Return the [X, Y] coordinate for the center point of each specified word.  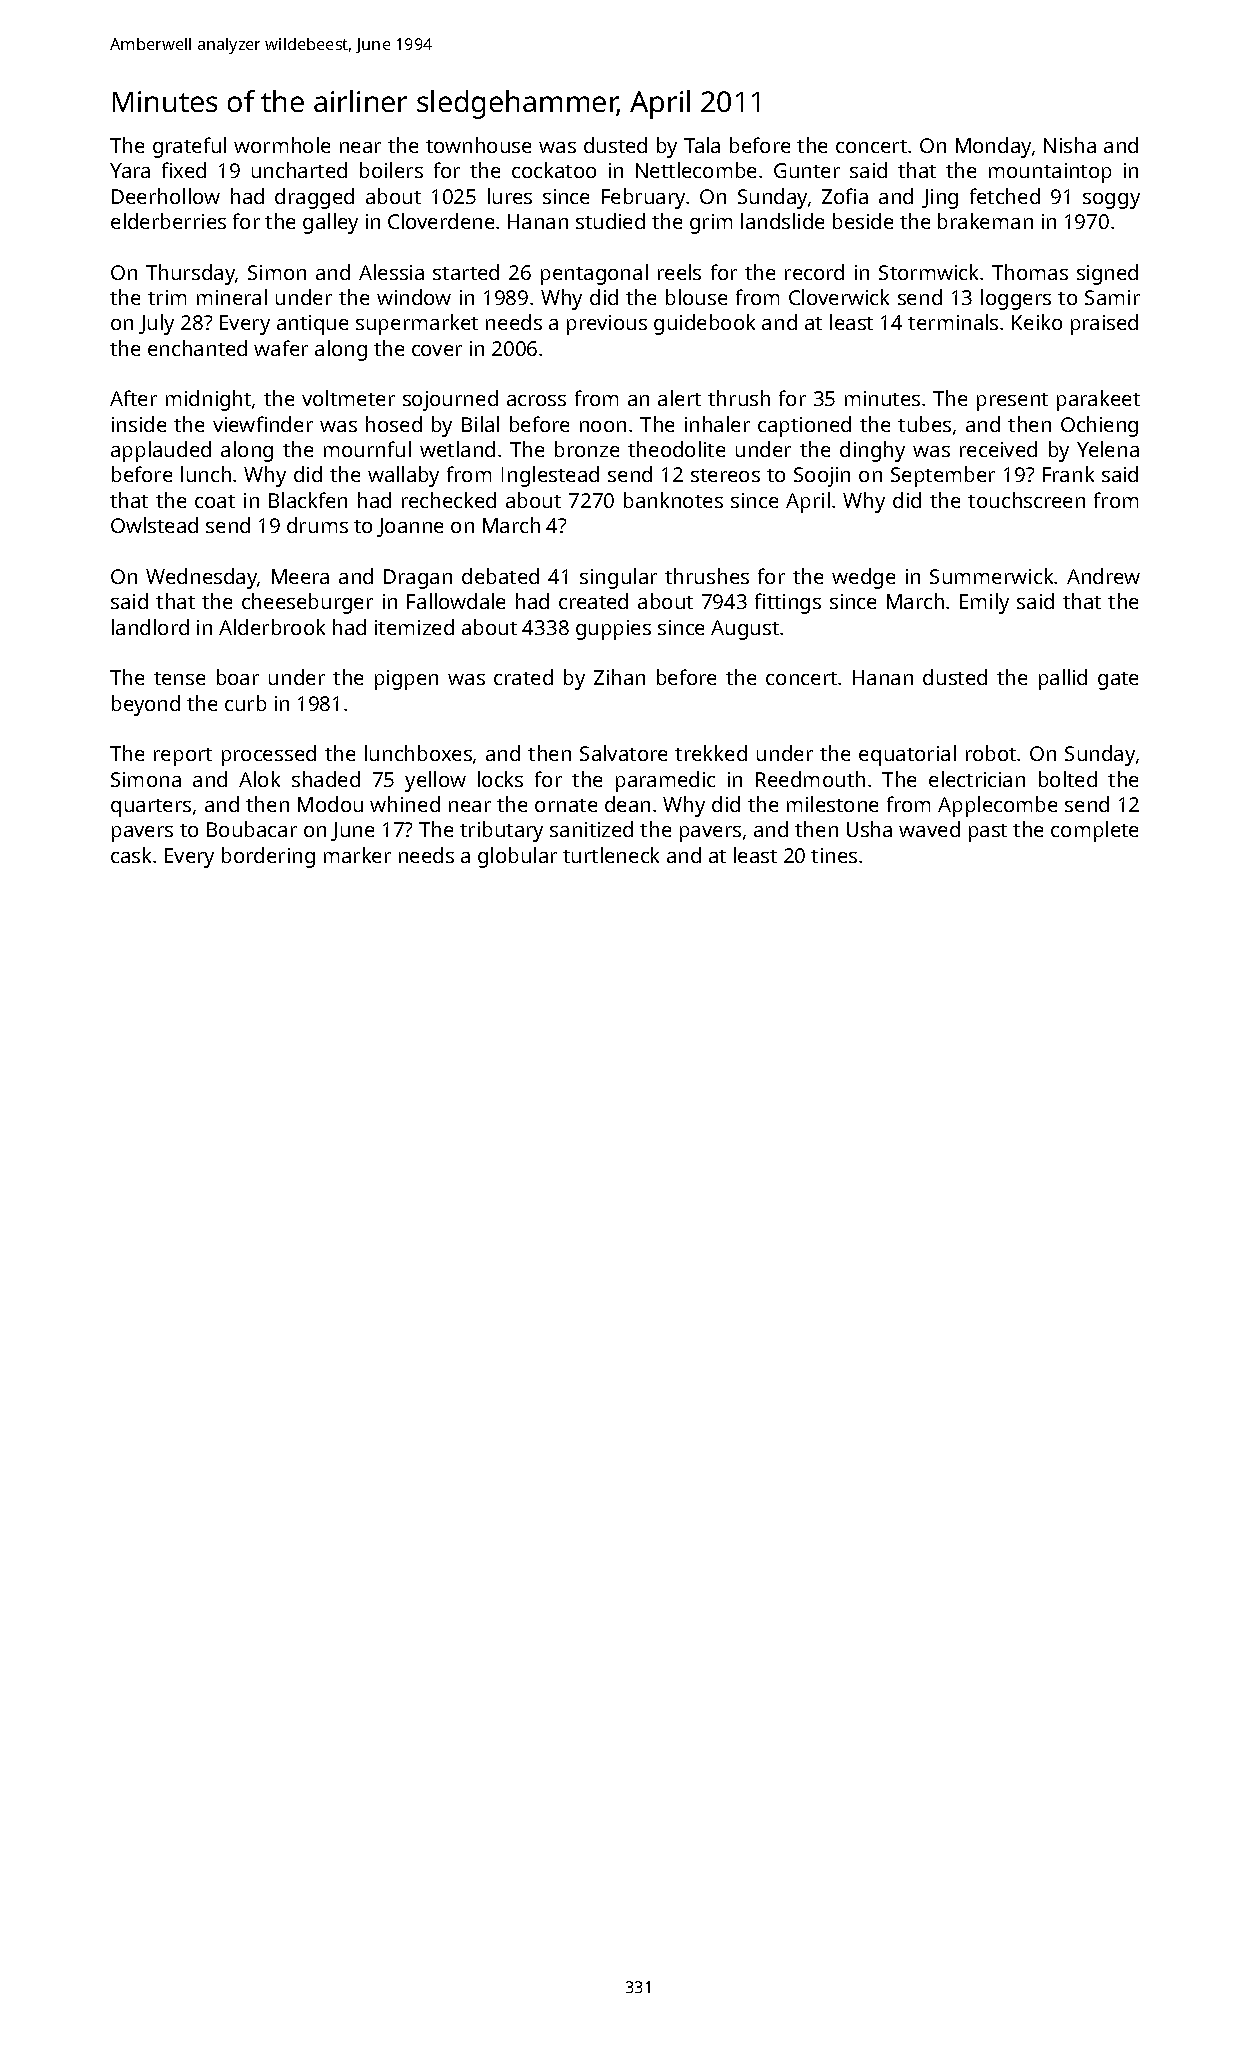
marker [357, 855]
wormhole [282, 145]
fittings [788, 603]
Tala [702, 145]
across [536, 400]
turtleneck [611, 855]
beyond [146, 705]
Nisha [1070, 145]
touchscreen [1026, 500]
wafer [281, 348]
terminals [953, 322]
